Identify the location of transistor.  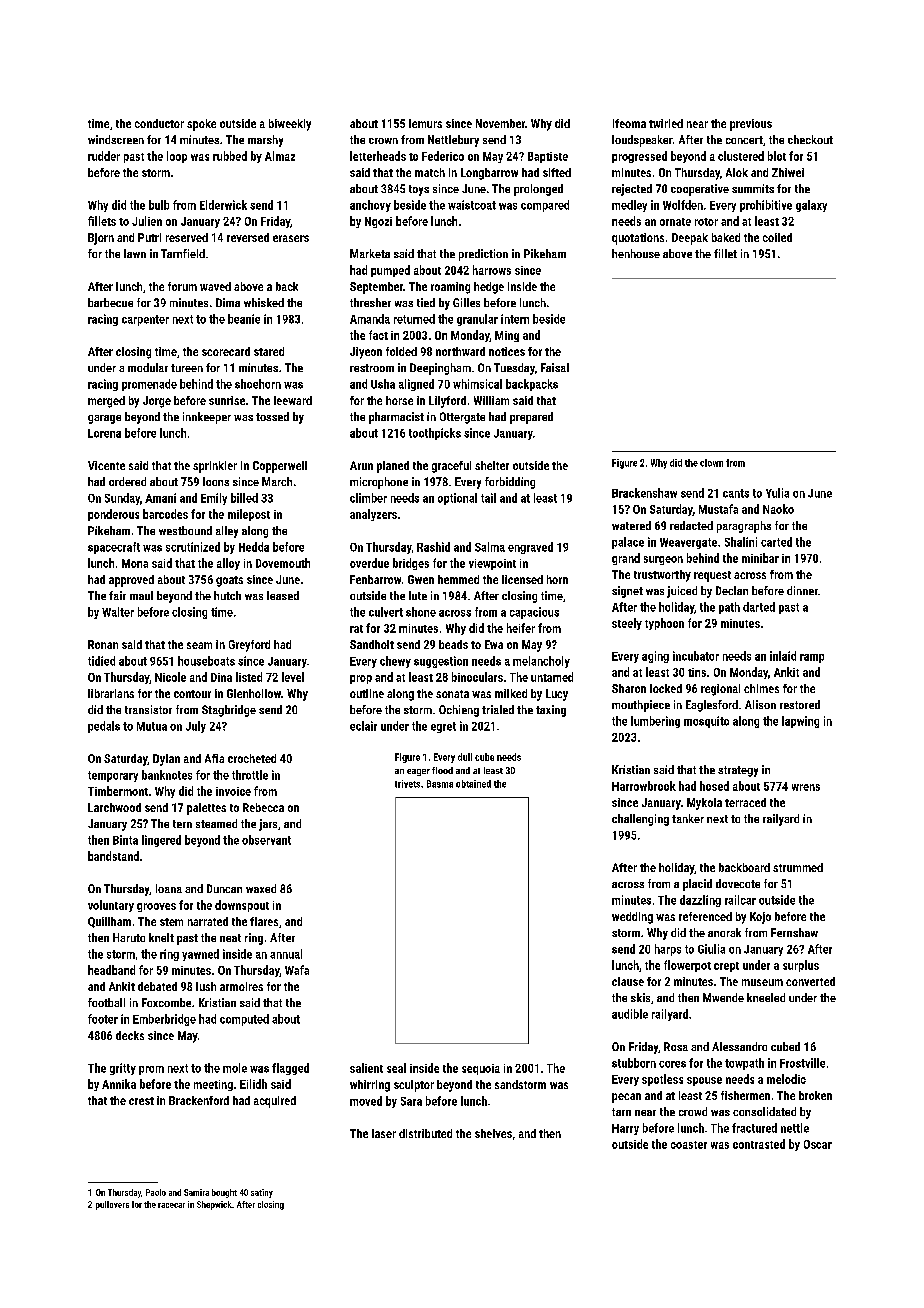
(148, 709).
